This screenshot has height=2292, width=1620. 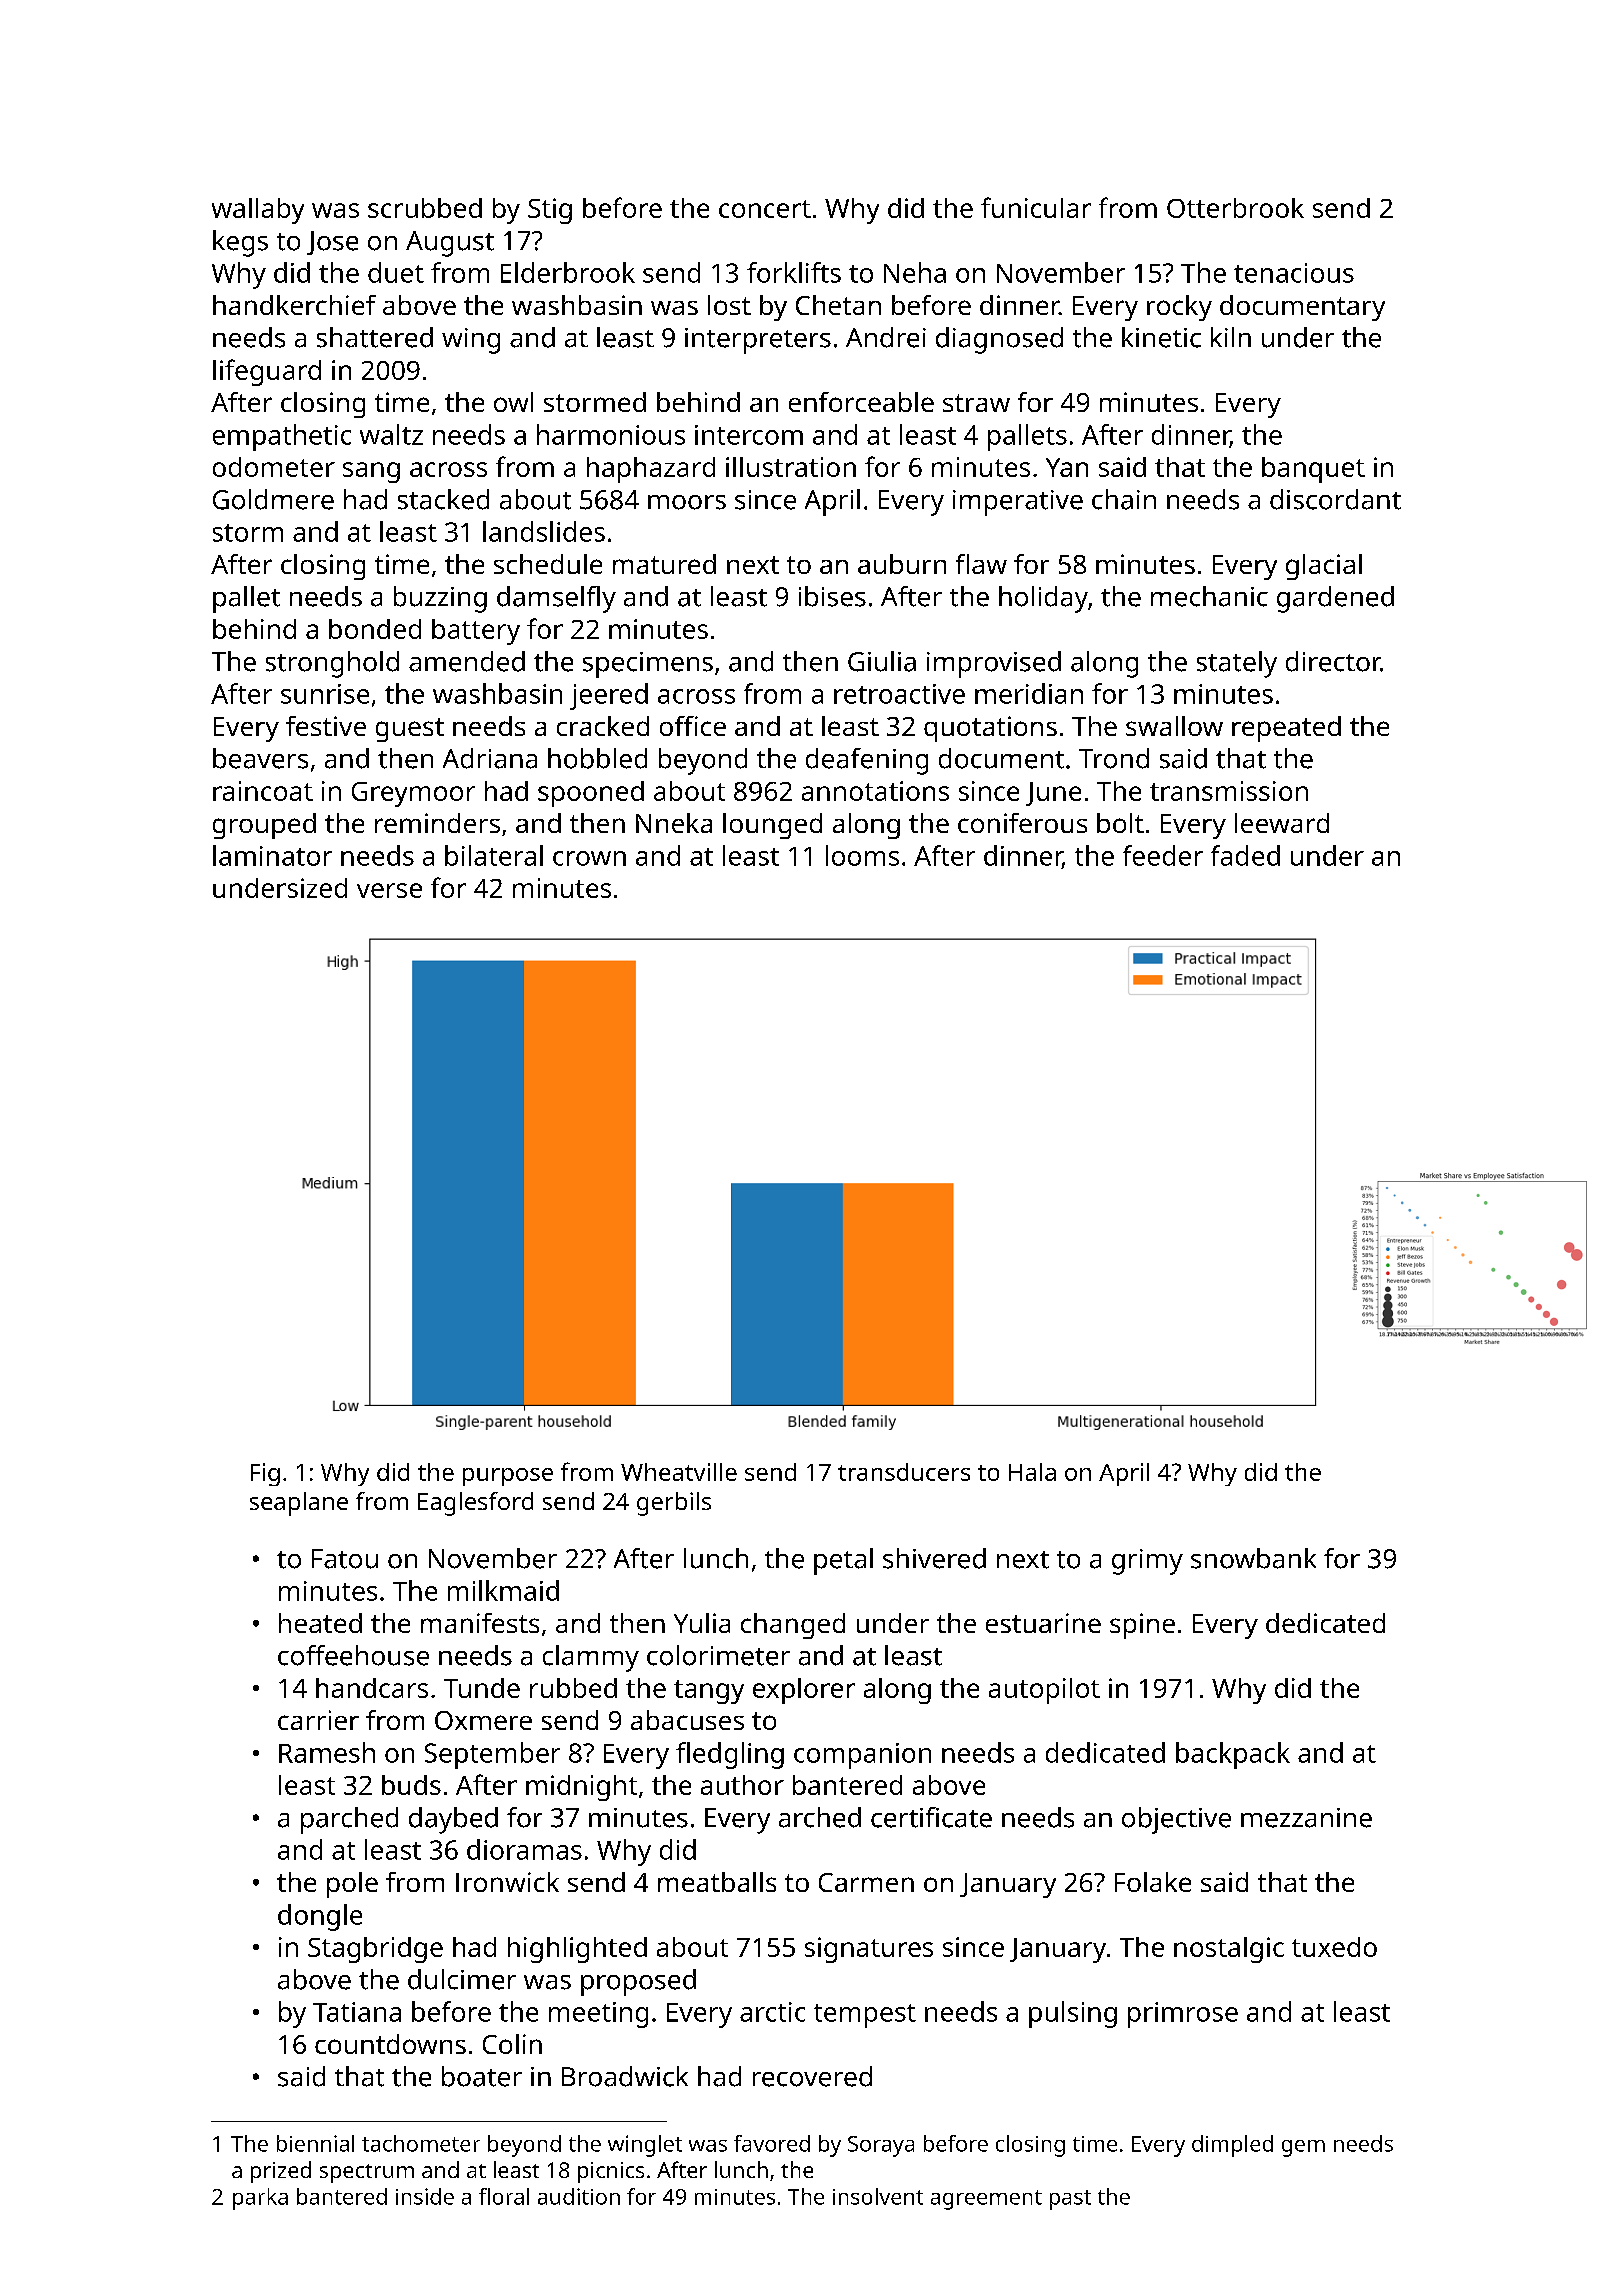 What do you see at coordinates (1036, 207) in the screenshot?
I see `funicular` at bounding box center [1036, 207].
